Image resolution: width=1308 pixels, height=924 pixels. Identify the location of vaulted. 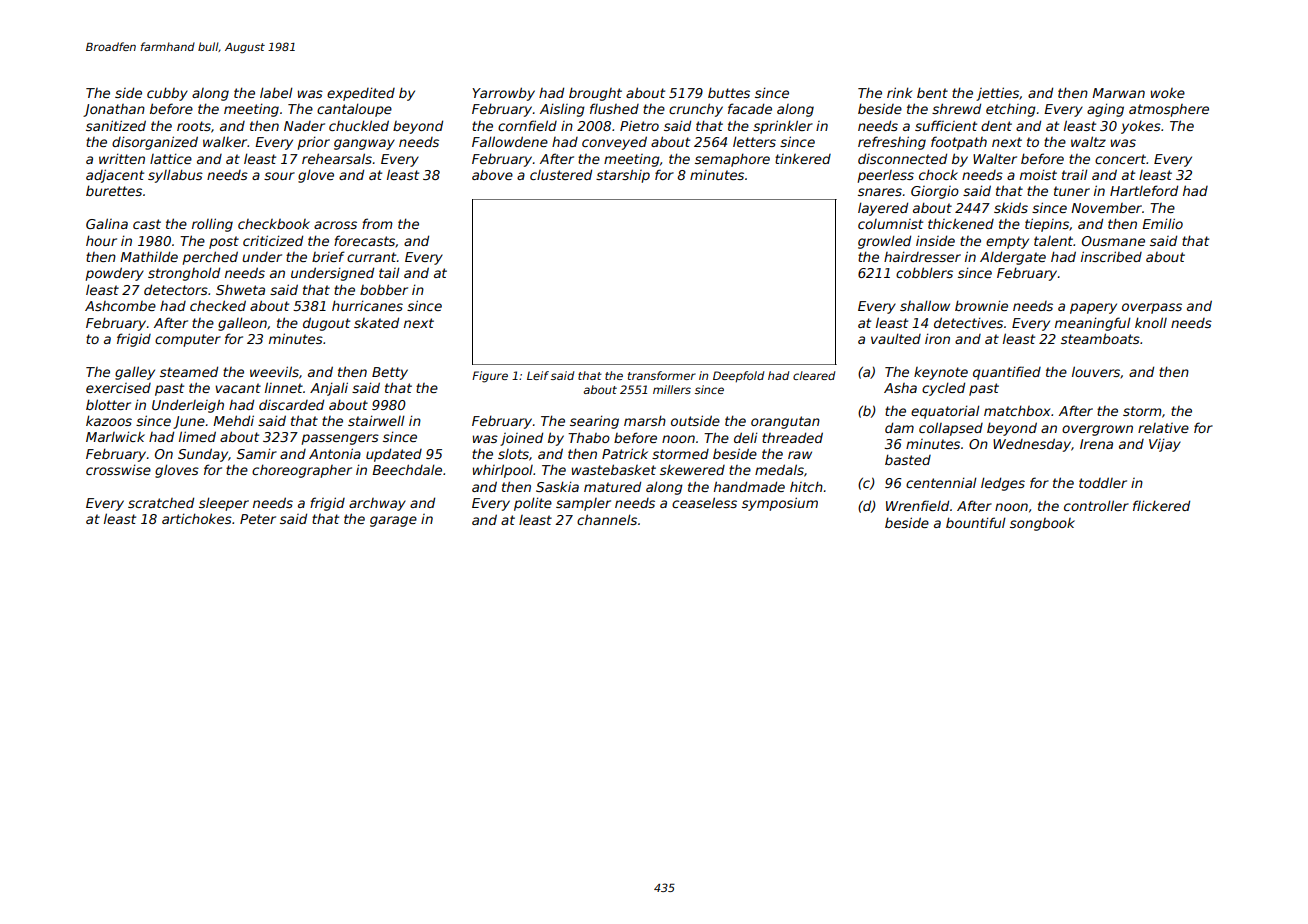
(896, 338).
